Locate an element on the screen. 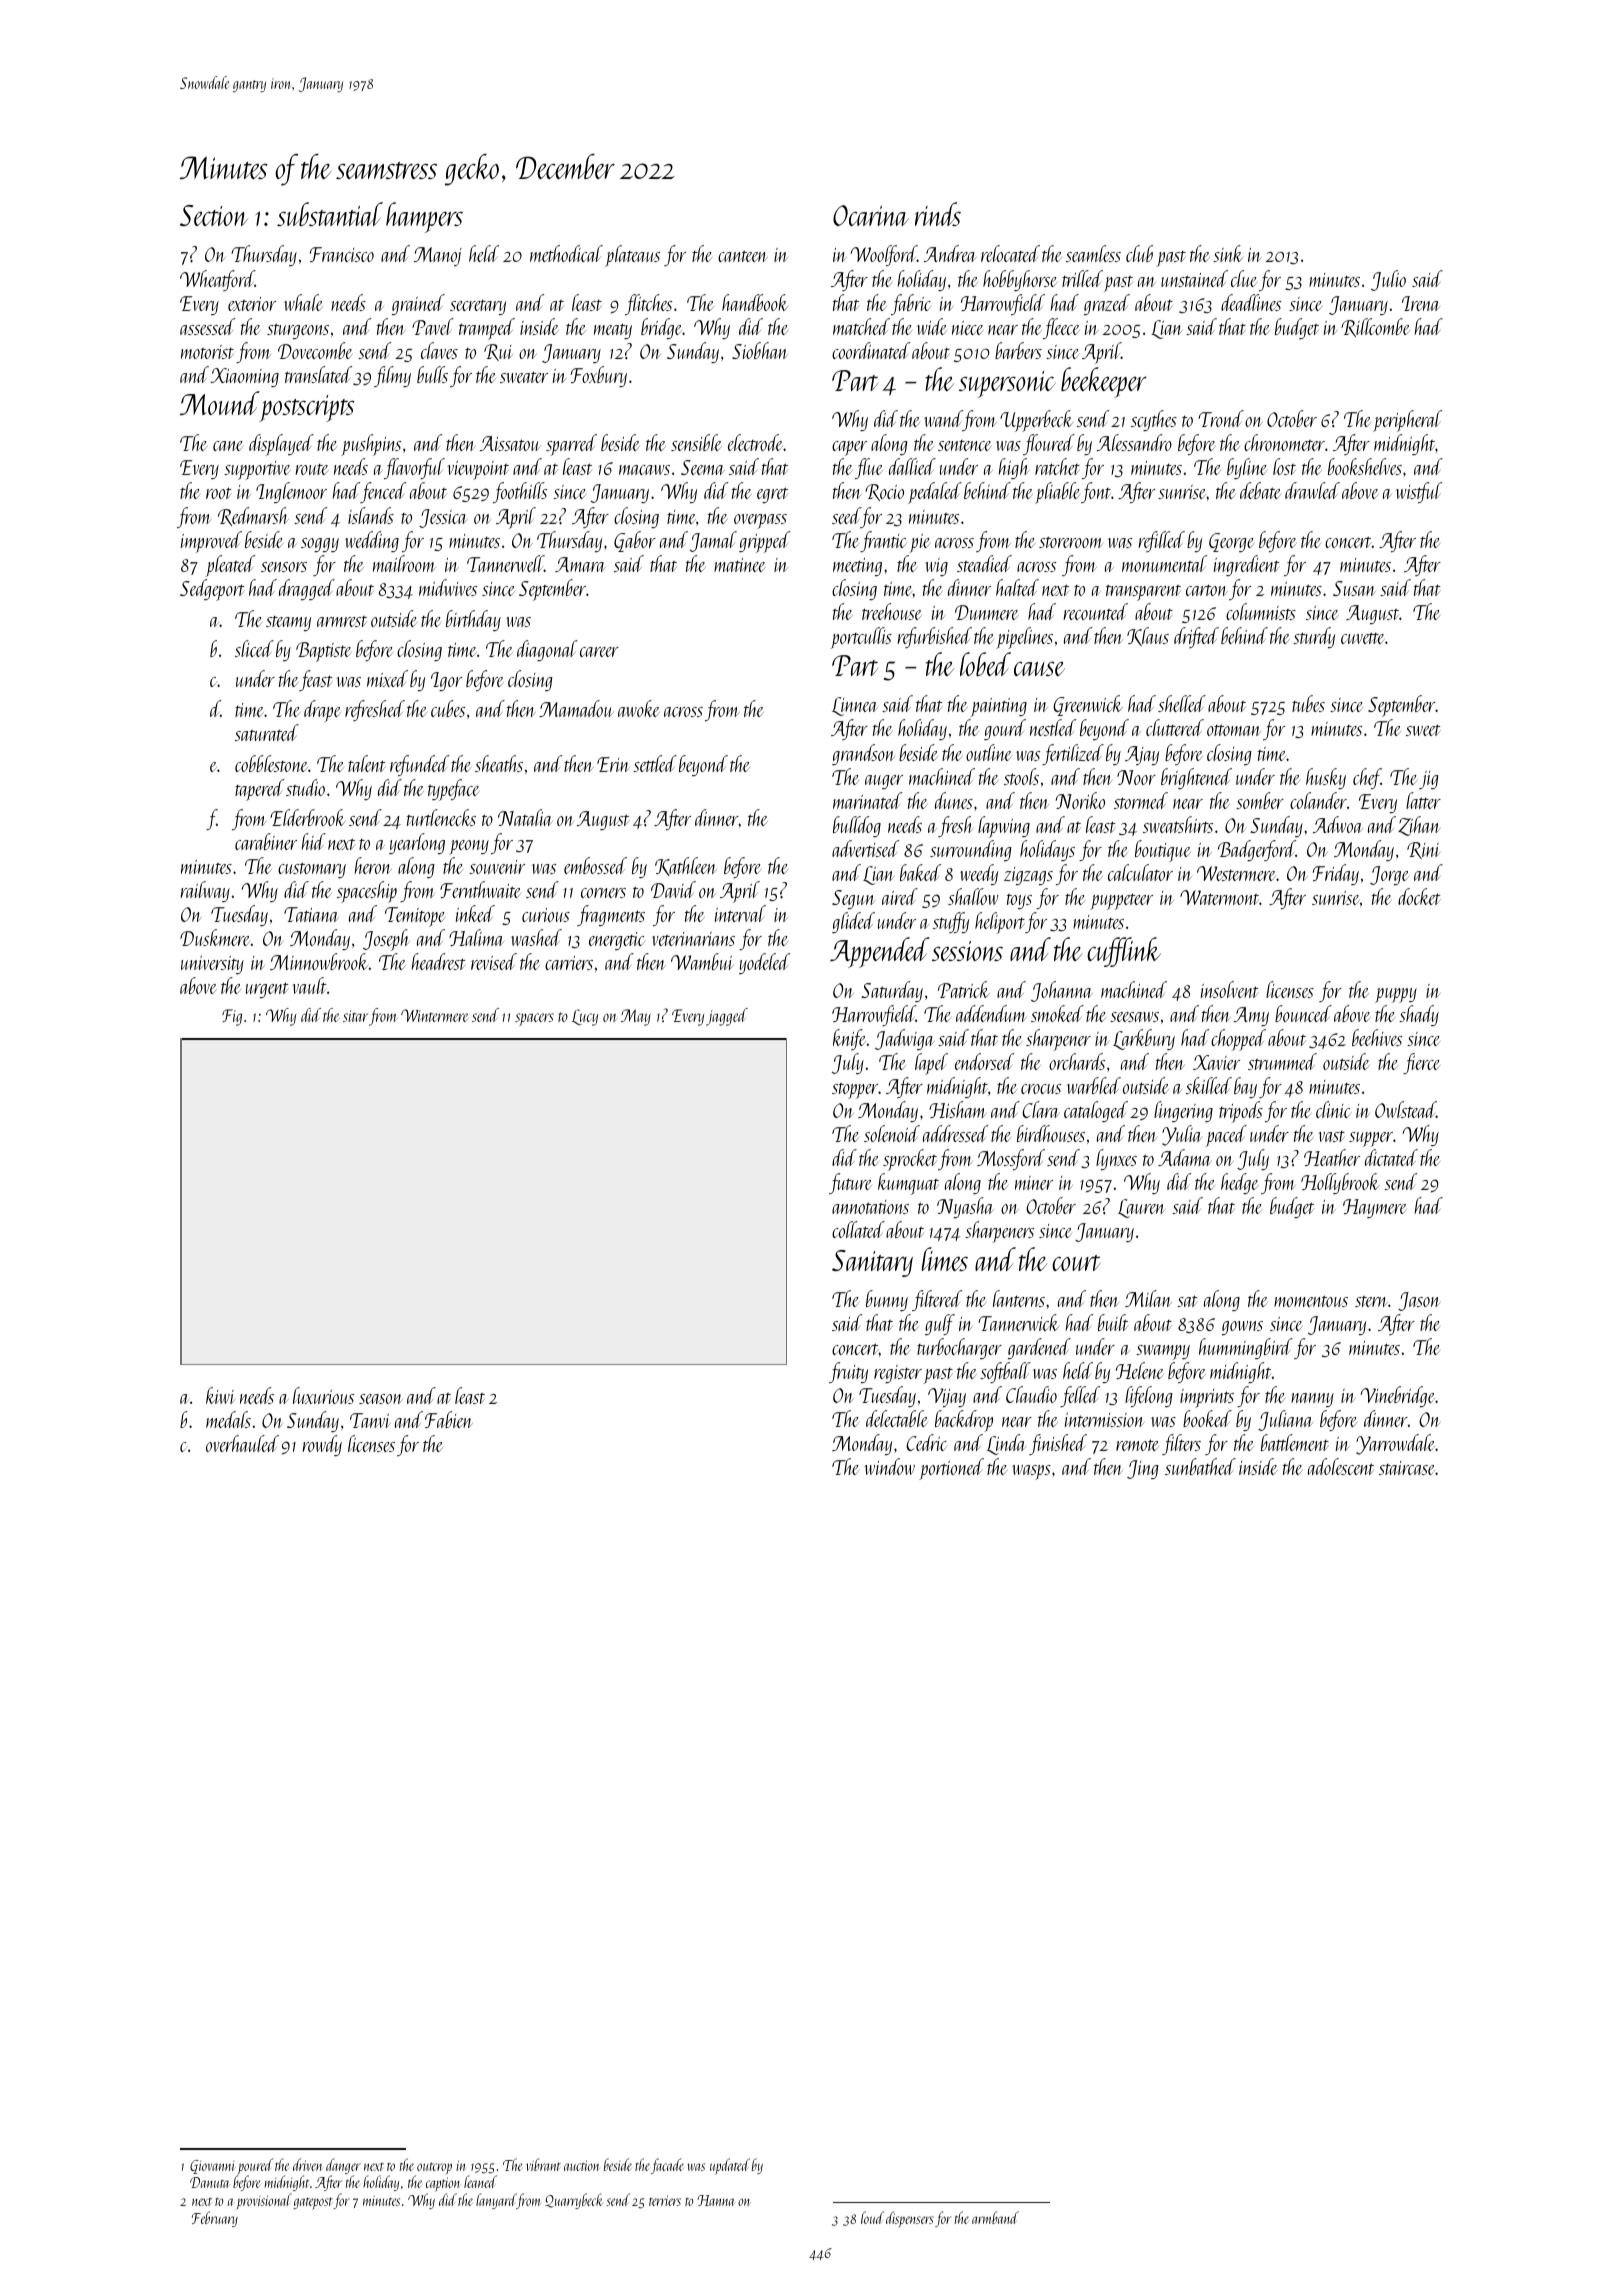 Image resolution: width=1620 pixels, height=2292 pixels. canteen is located at coordinates (743, 256).
